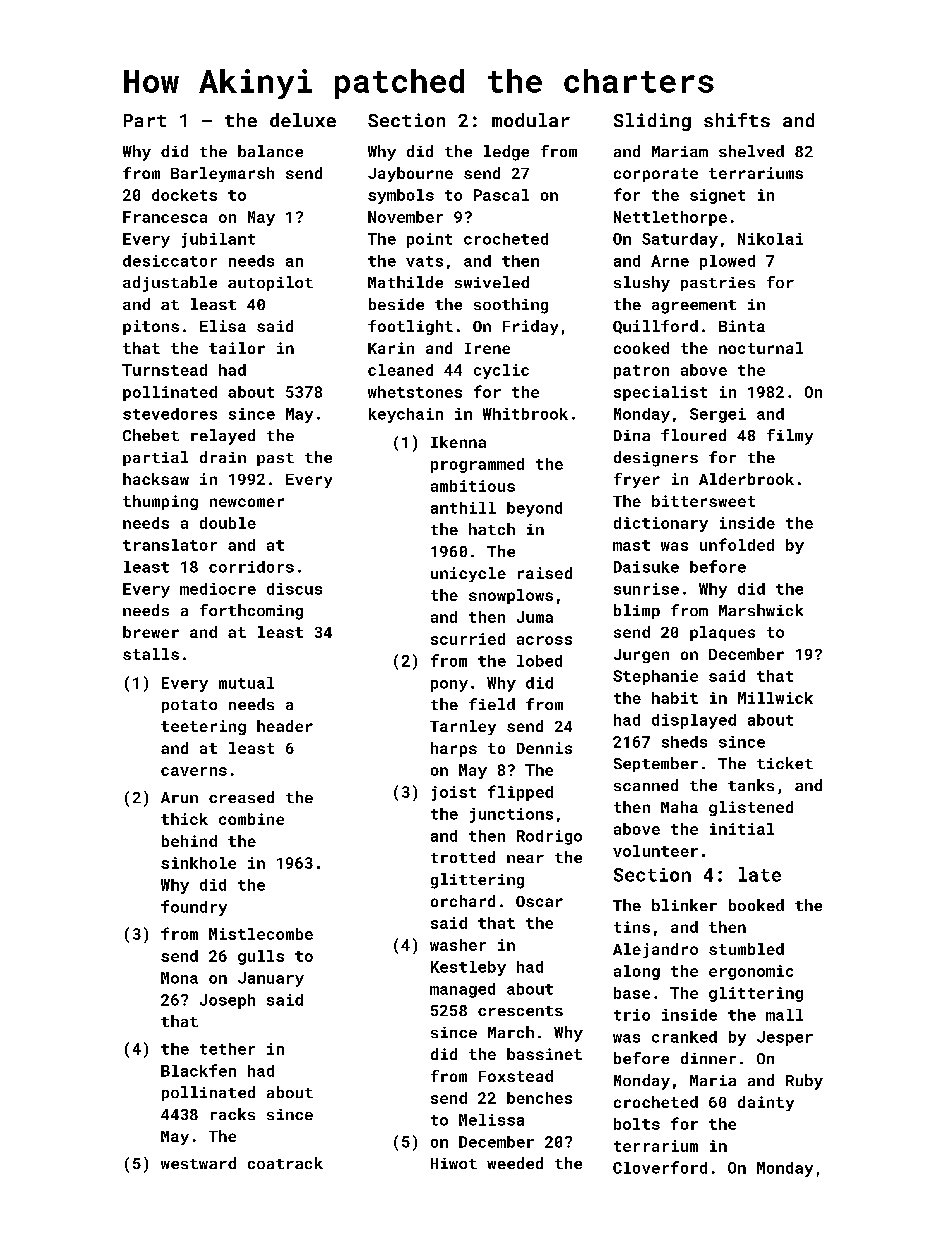 The image size is (952, 1233). What do you see at coordinates (742, 326) in the screenshot?
I see `Binta` at bounding box center [742, 326].
